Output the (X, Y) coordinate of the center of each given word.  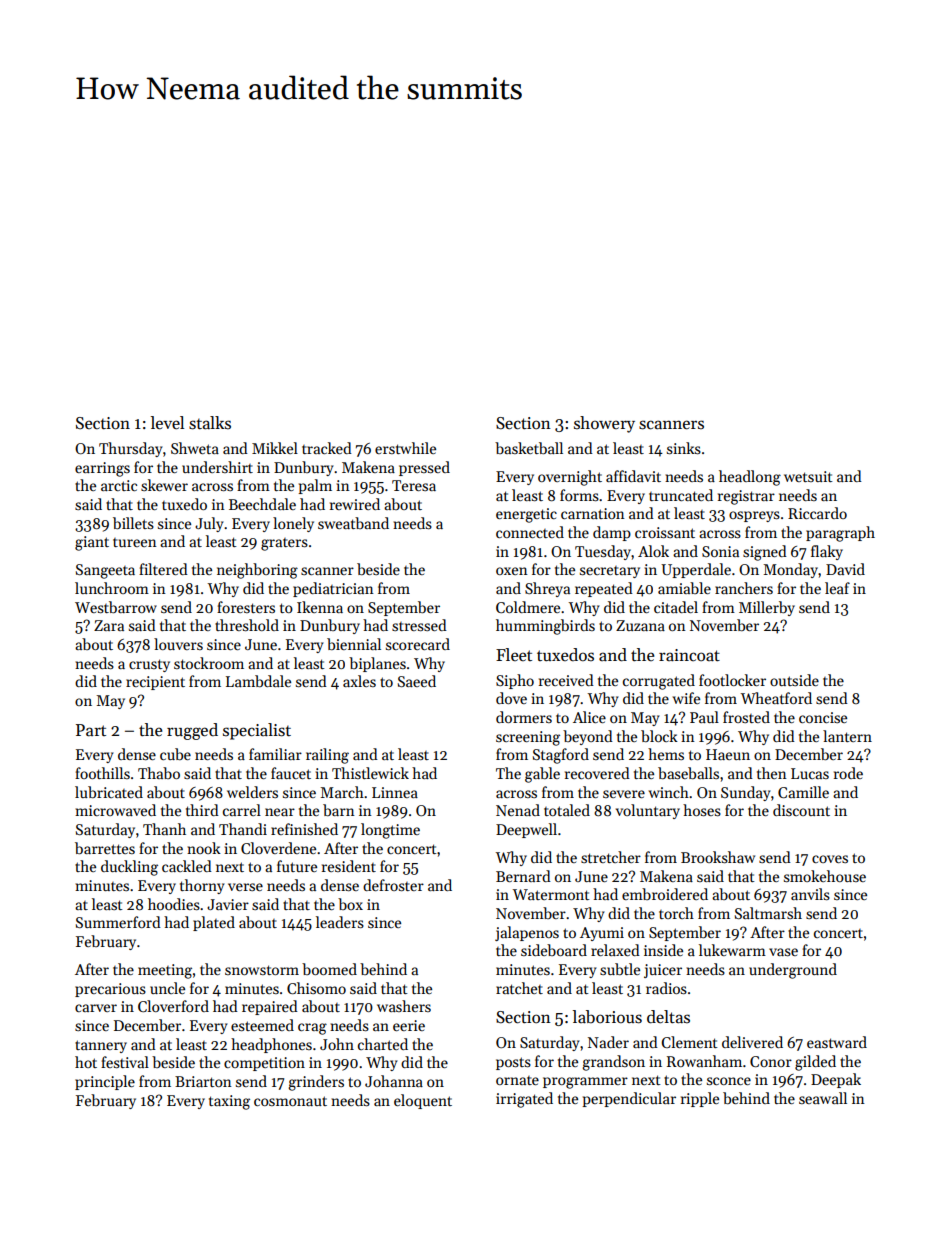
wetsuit (808, 476)
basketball (529, 448)
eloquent (423, 1101)
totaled (567, 810)
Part (91, 730)
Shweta (195, 448)
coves (830, 859)
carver (96, 1008)
